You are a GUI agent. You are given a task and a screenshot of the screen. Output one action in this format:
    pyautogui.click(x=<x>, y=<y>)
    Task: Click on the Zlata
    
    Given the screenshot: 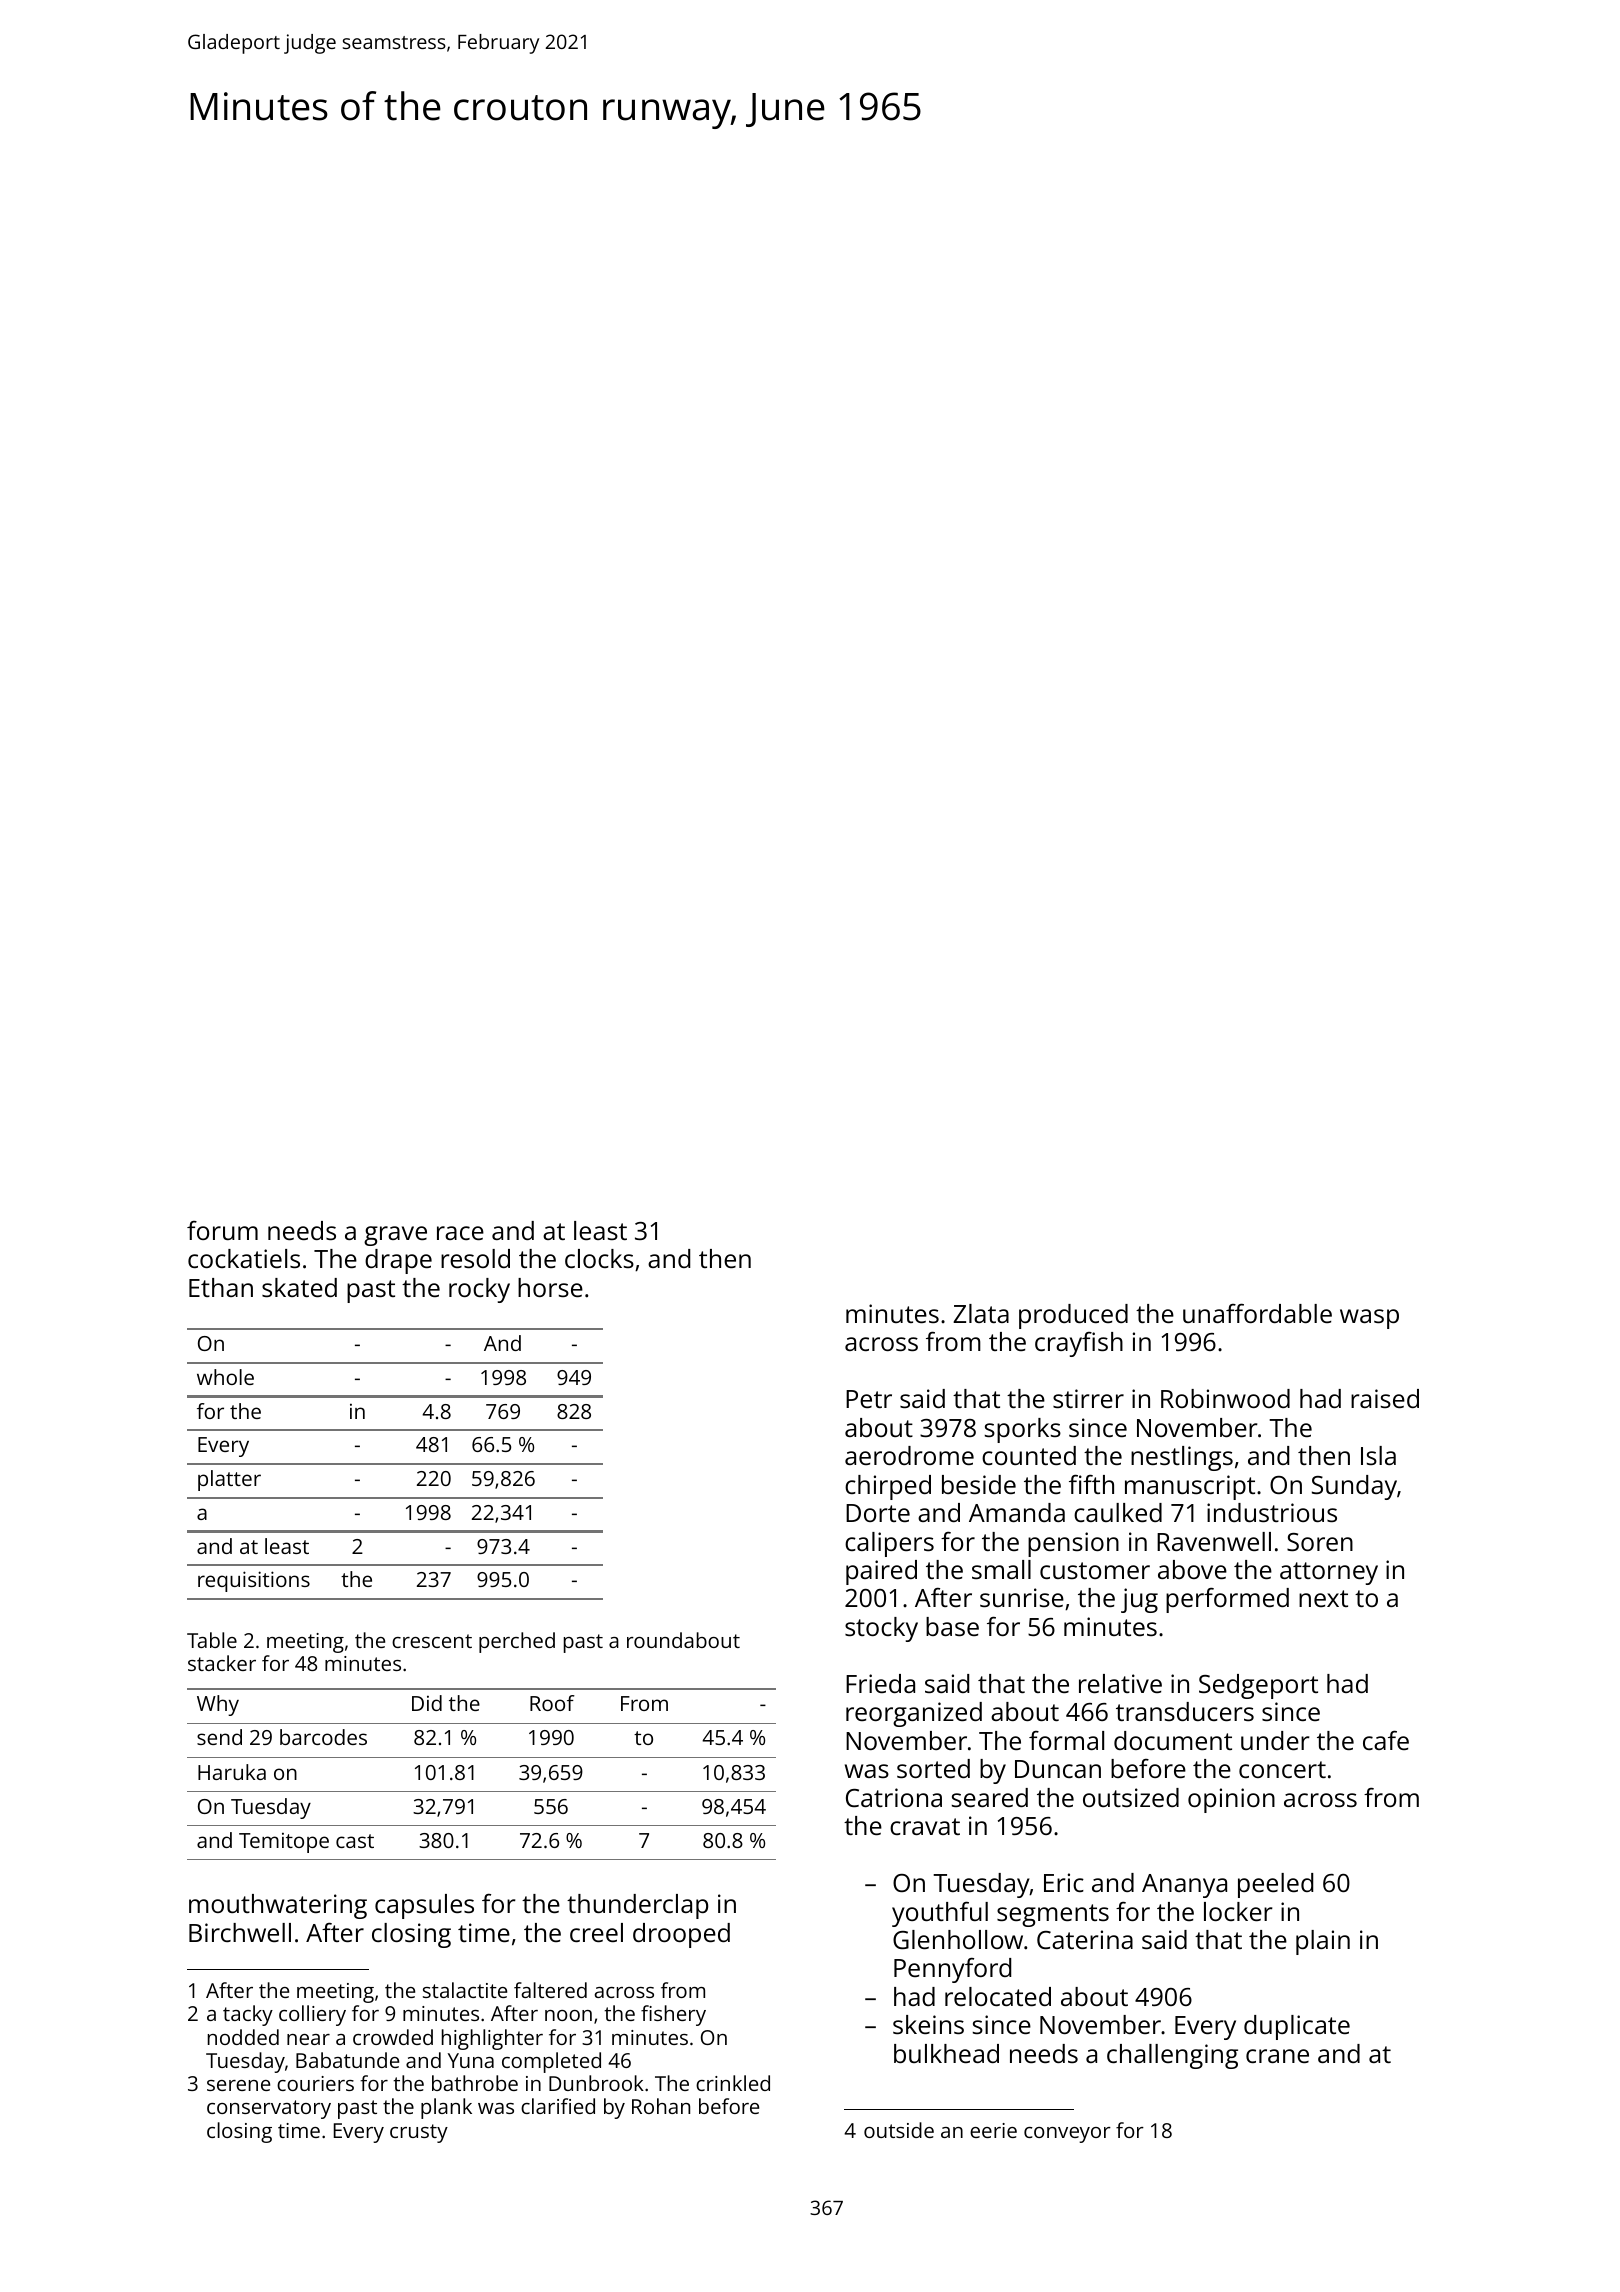 What is the action you would take?
    pyautogui.click(x=981, y=1313)
